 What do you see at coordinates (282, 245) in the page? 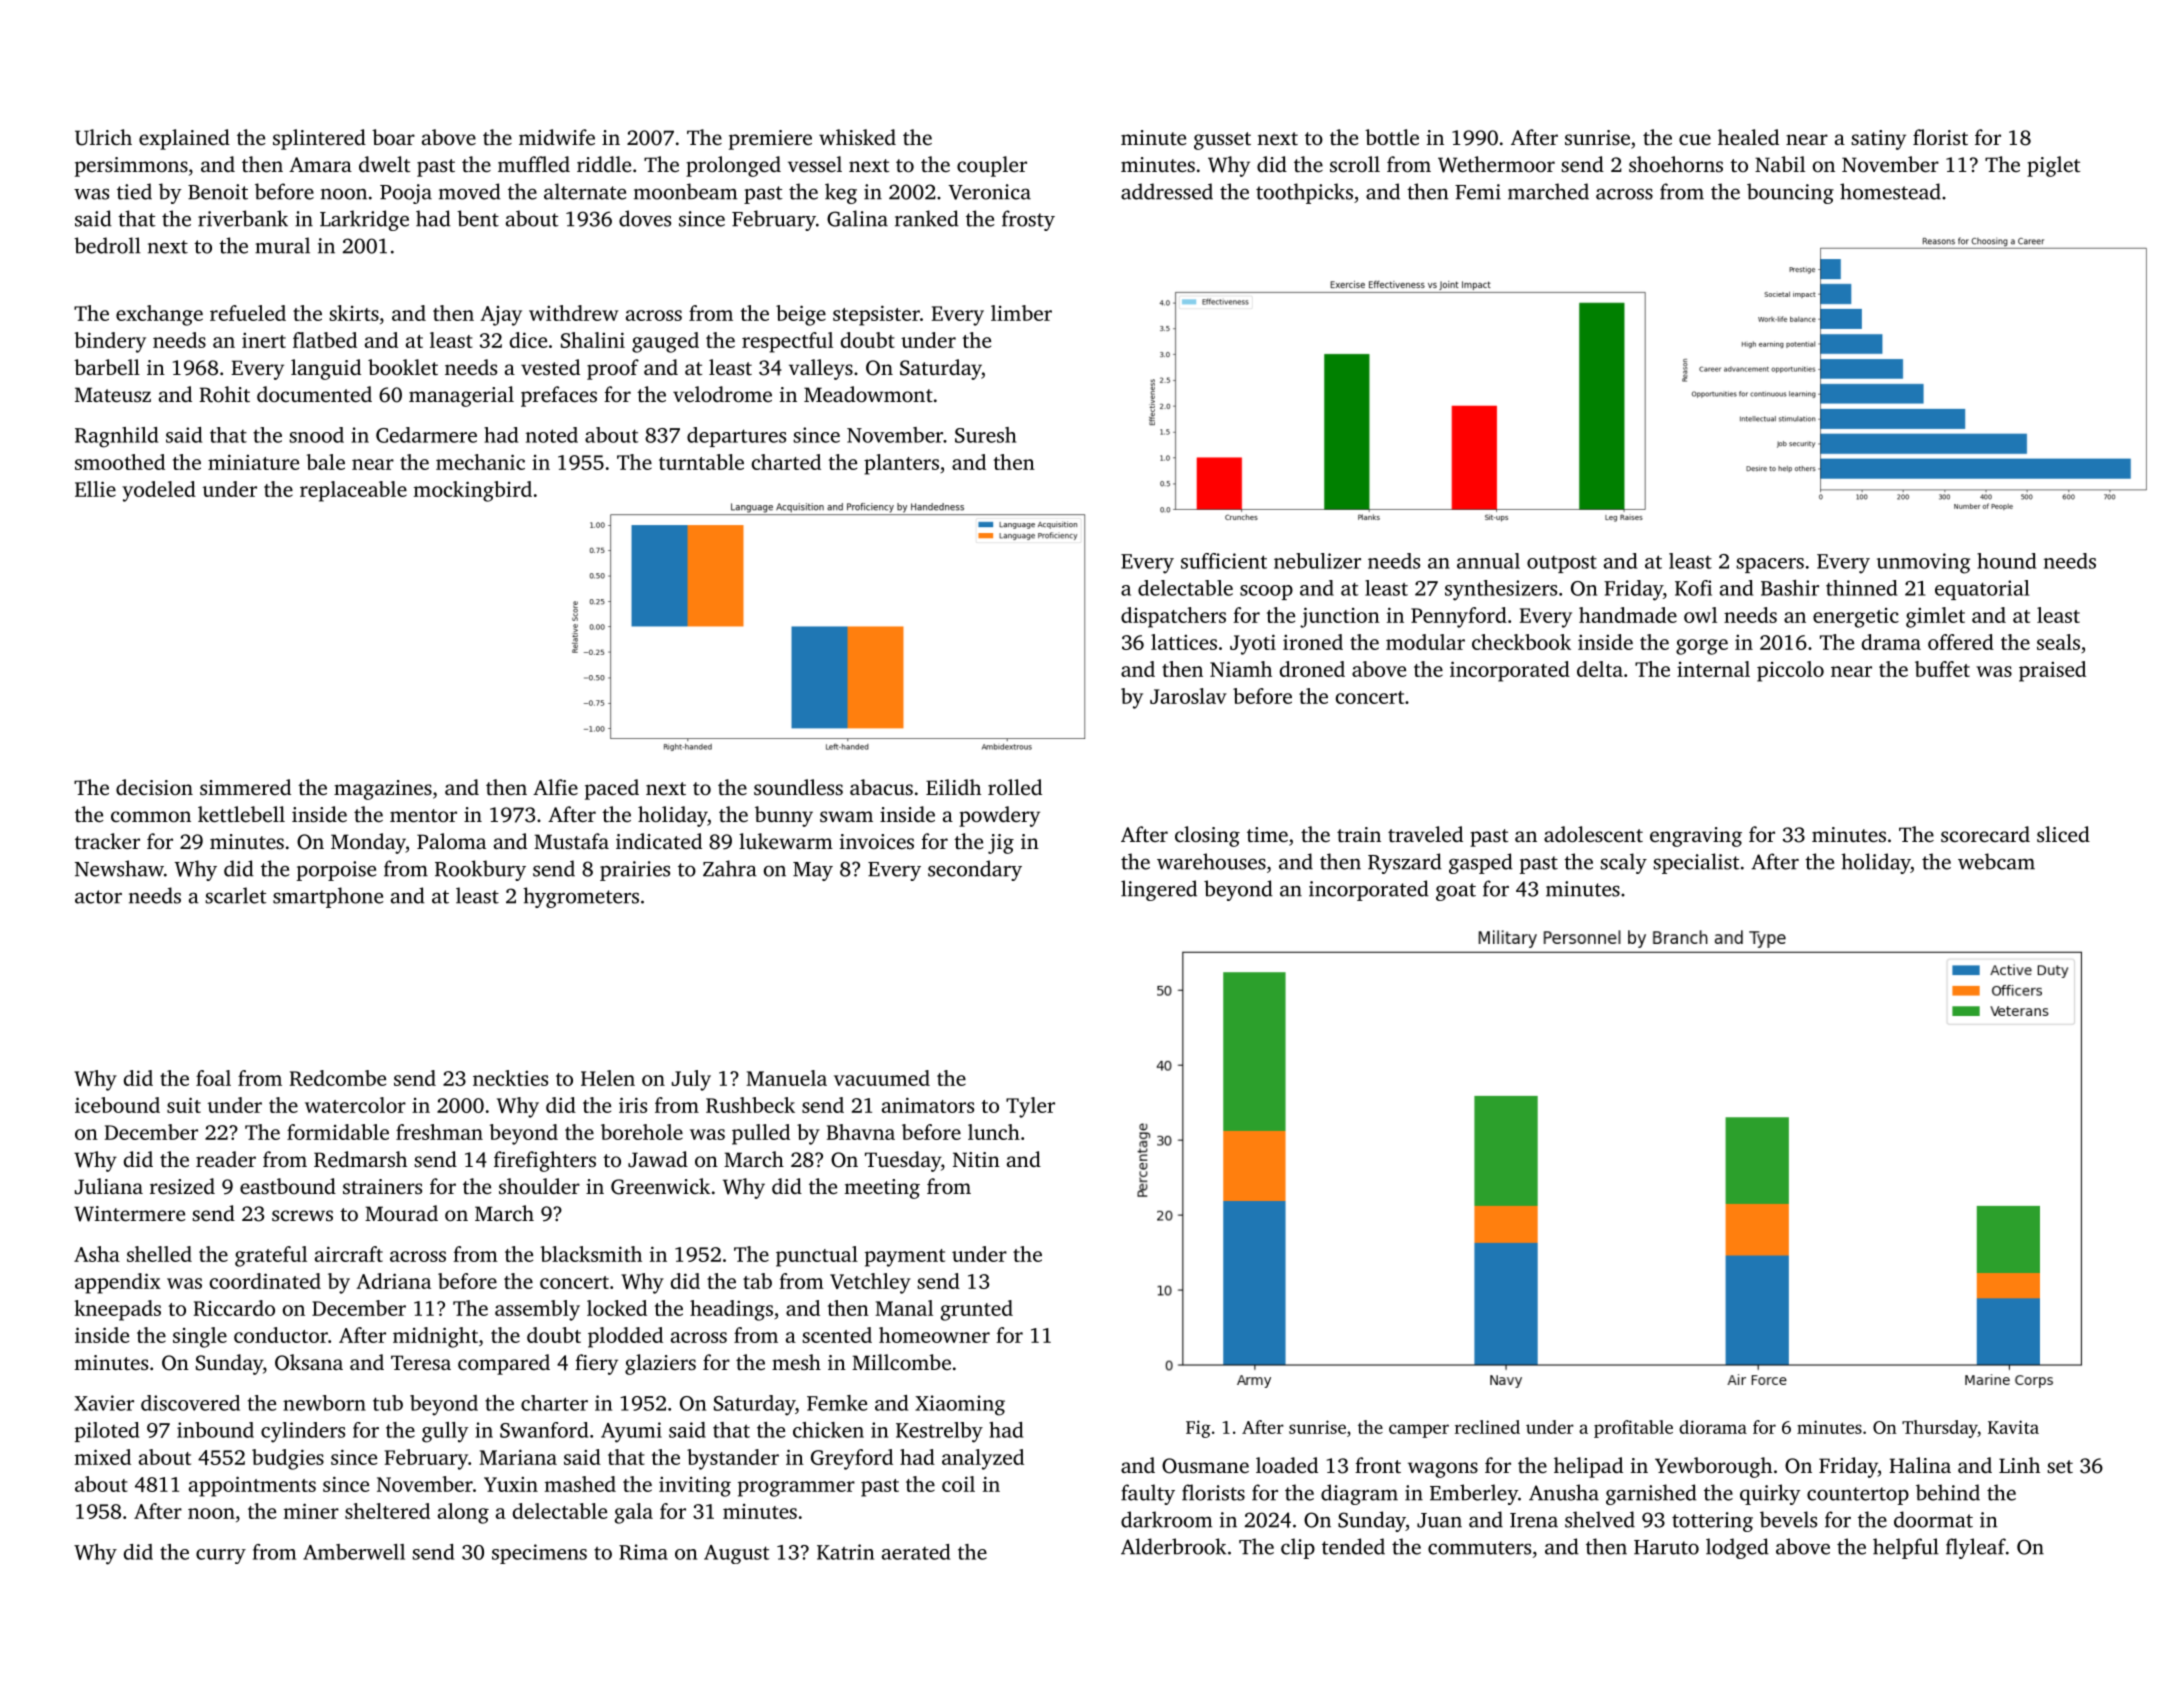
I see `mural` at bounding box center [282, 245].
